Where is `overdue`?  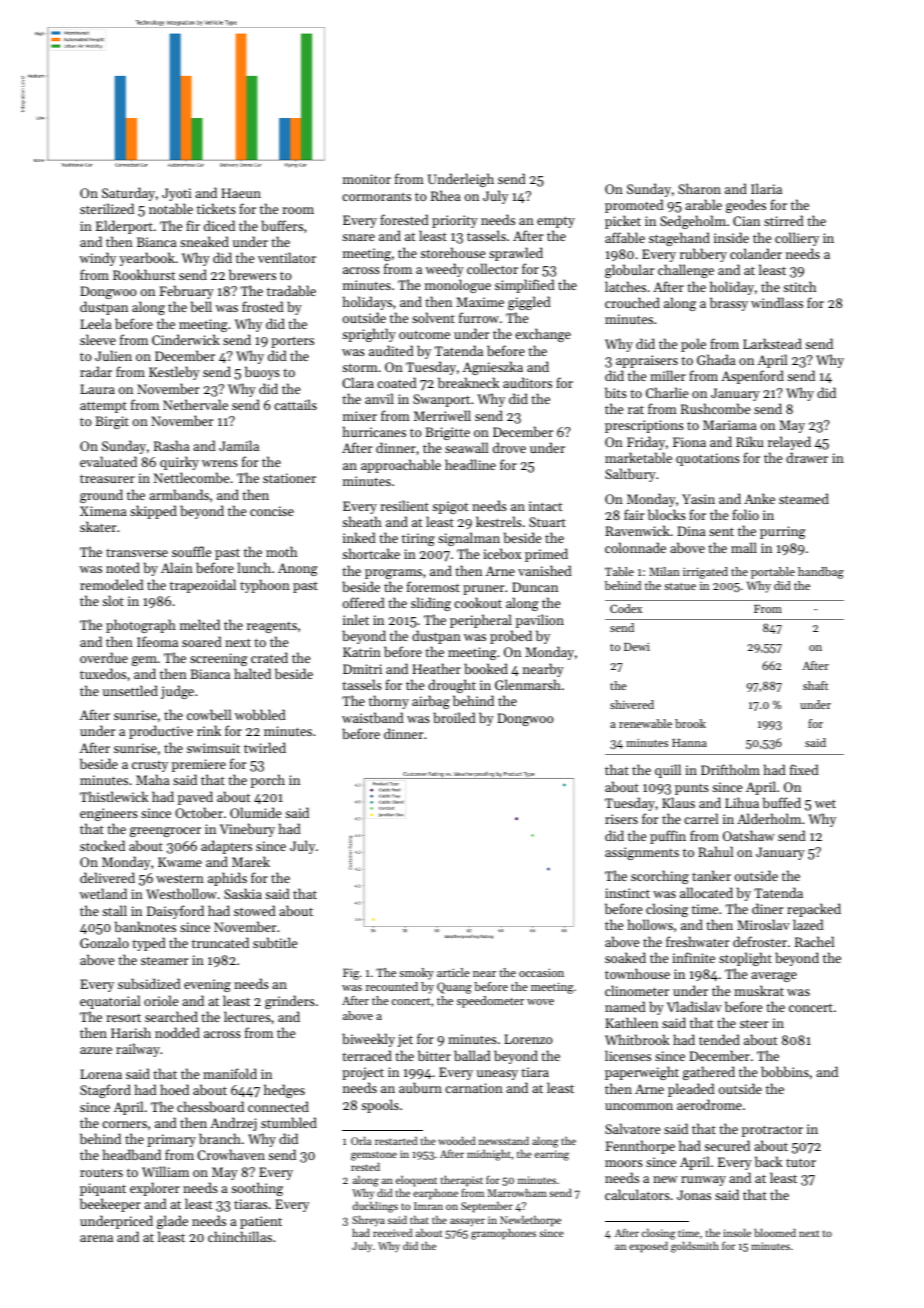 overdue is located at coordinates (104, 657).
